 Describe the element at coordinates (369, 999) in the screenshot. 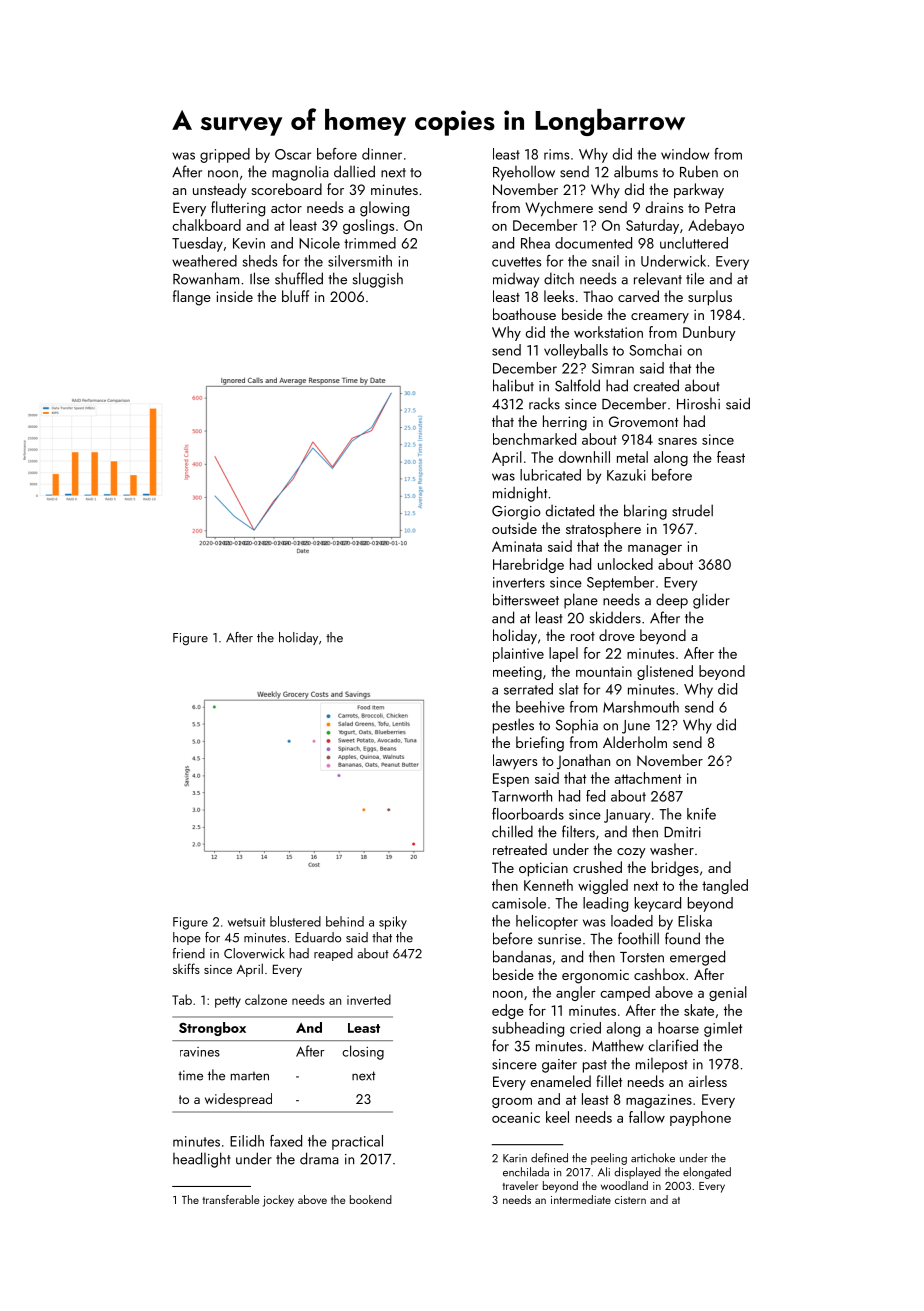

I see `inverted` at that location.
